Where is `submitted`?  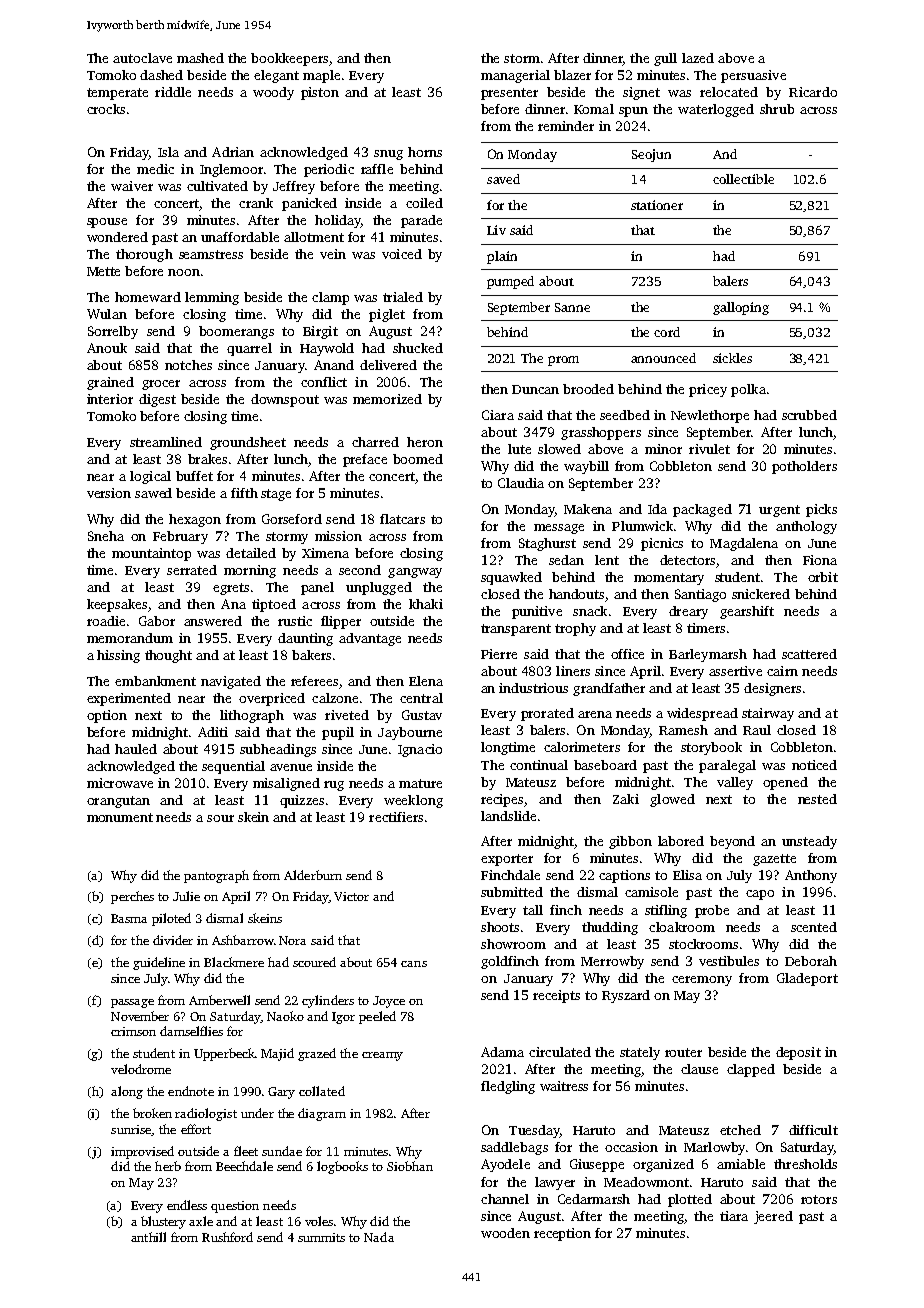
submitted is located at coordinates (512, 892).
